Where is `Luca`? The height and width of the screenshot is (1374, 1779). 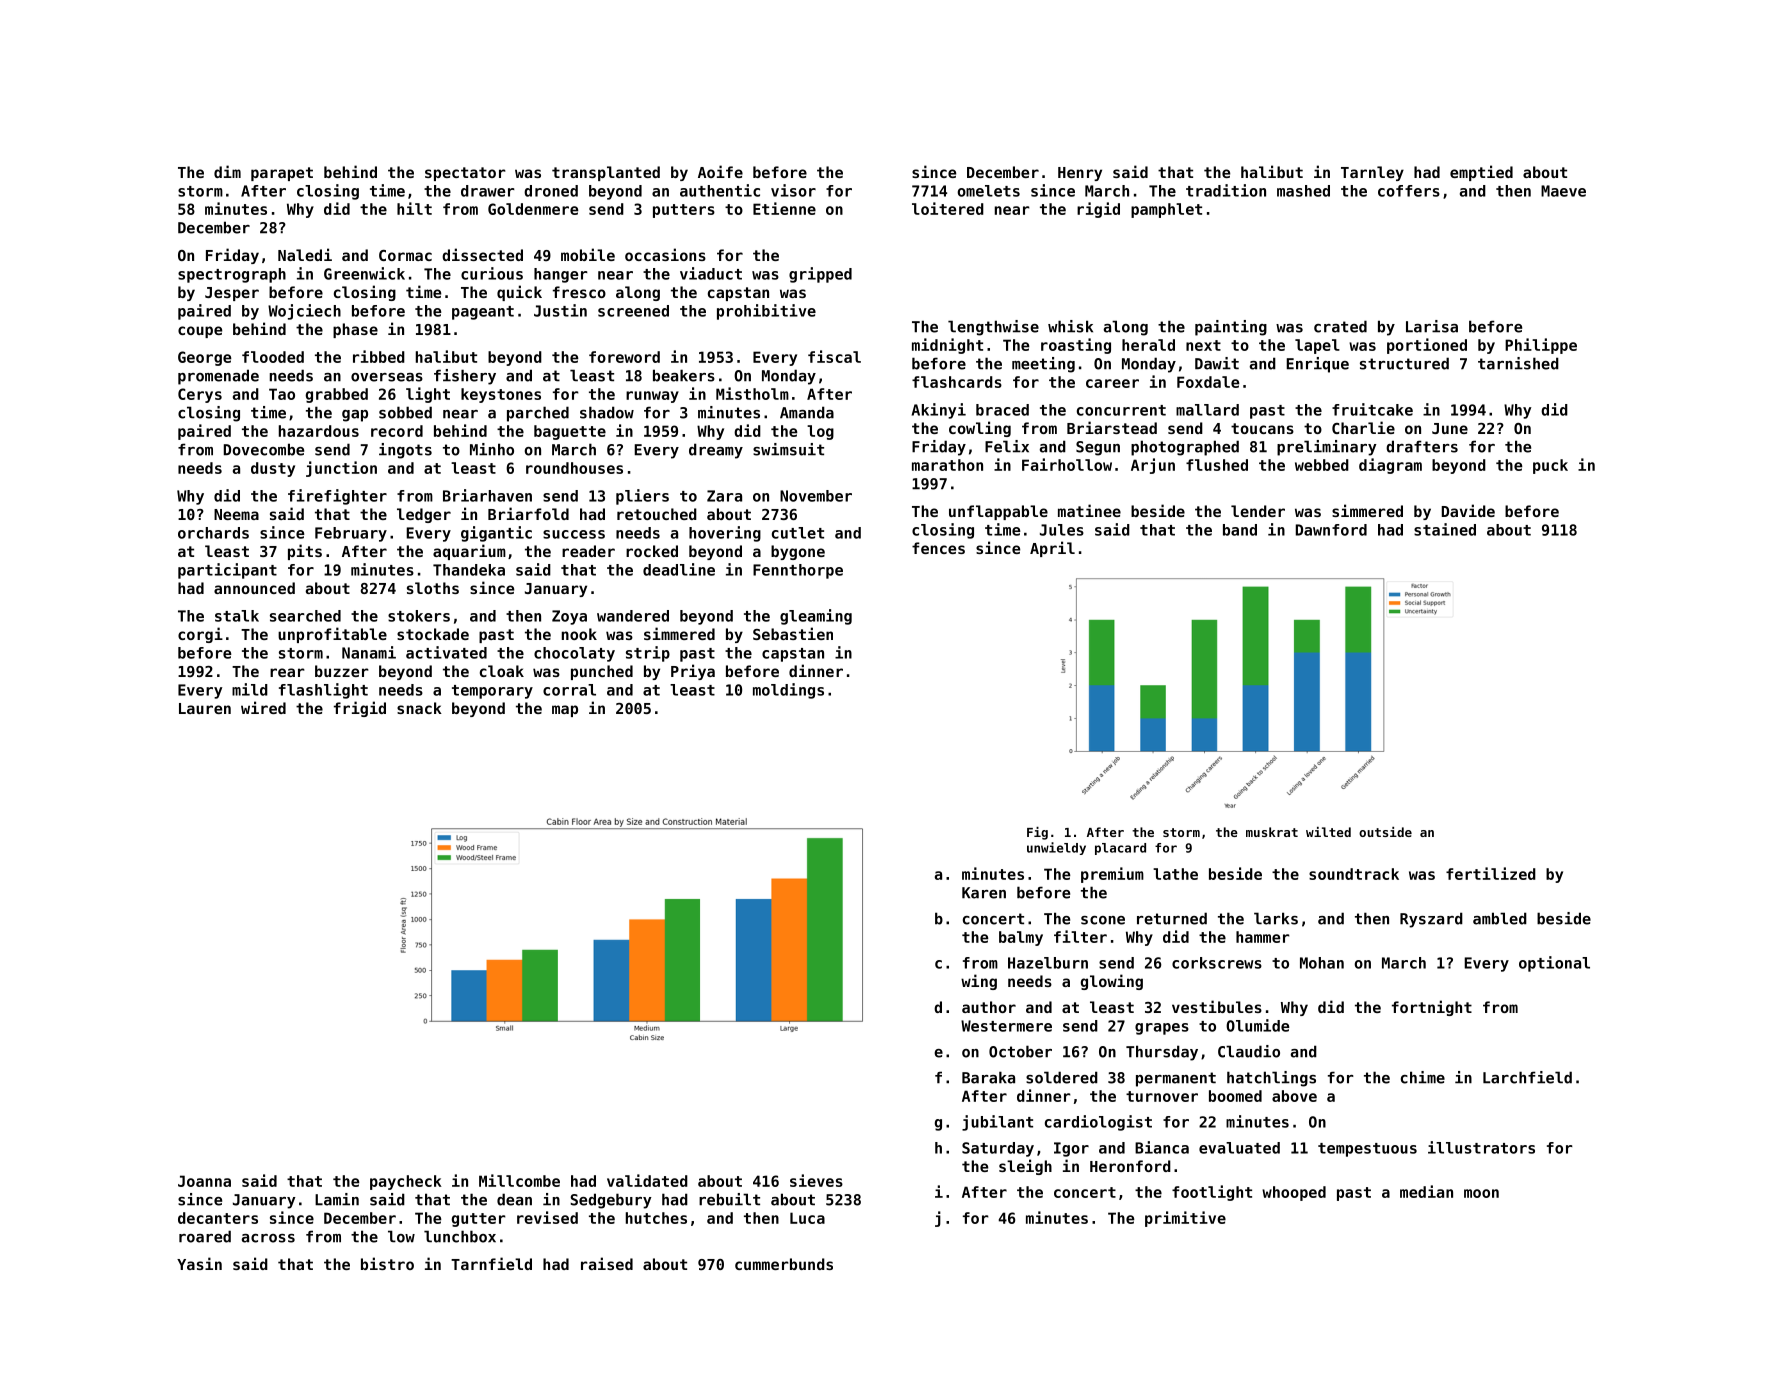
Luca is located at coordinates (807, 1218).
